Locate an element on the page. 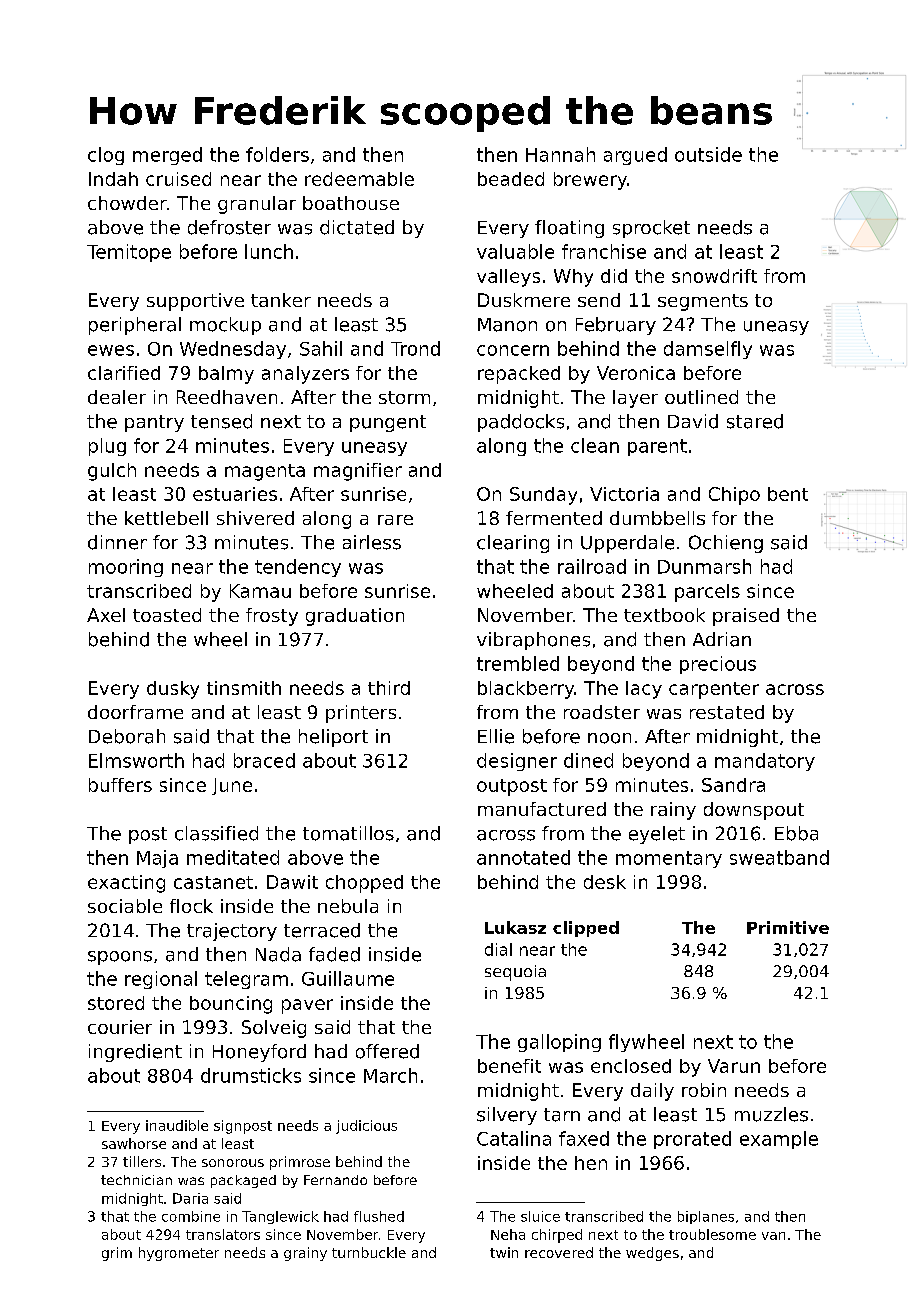  Primitive is located at coordinates (788, 927).
